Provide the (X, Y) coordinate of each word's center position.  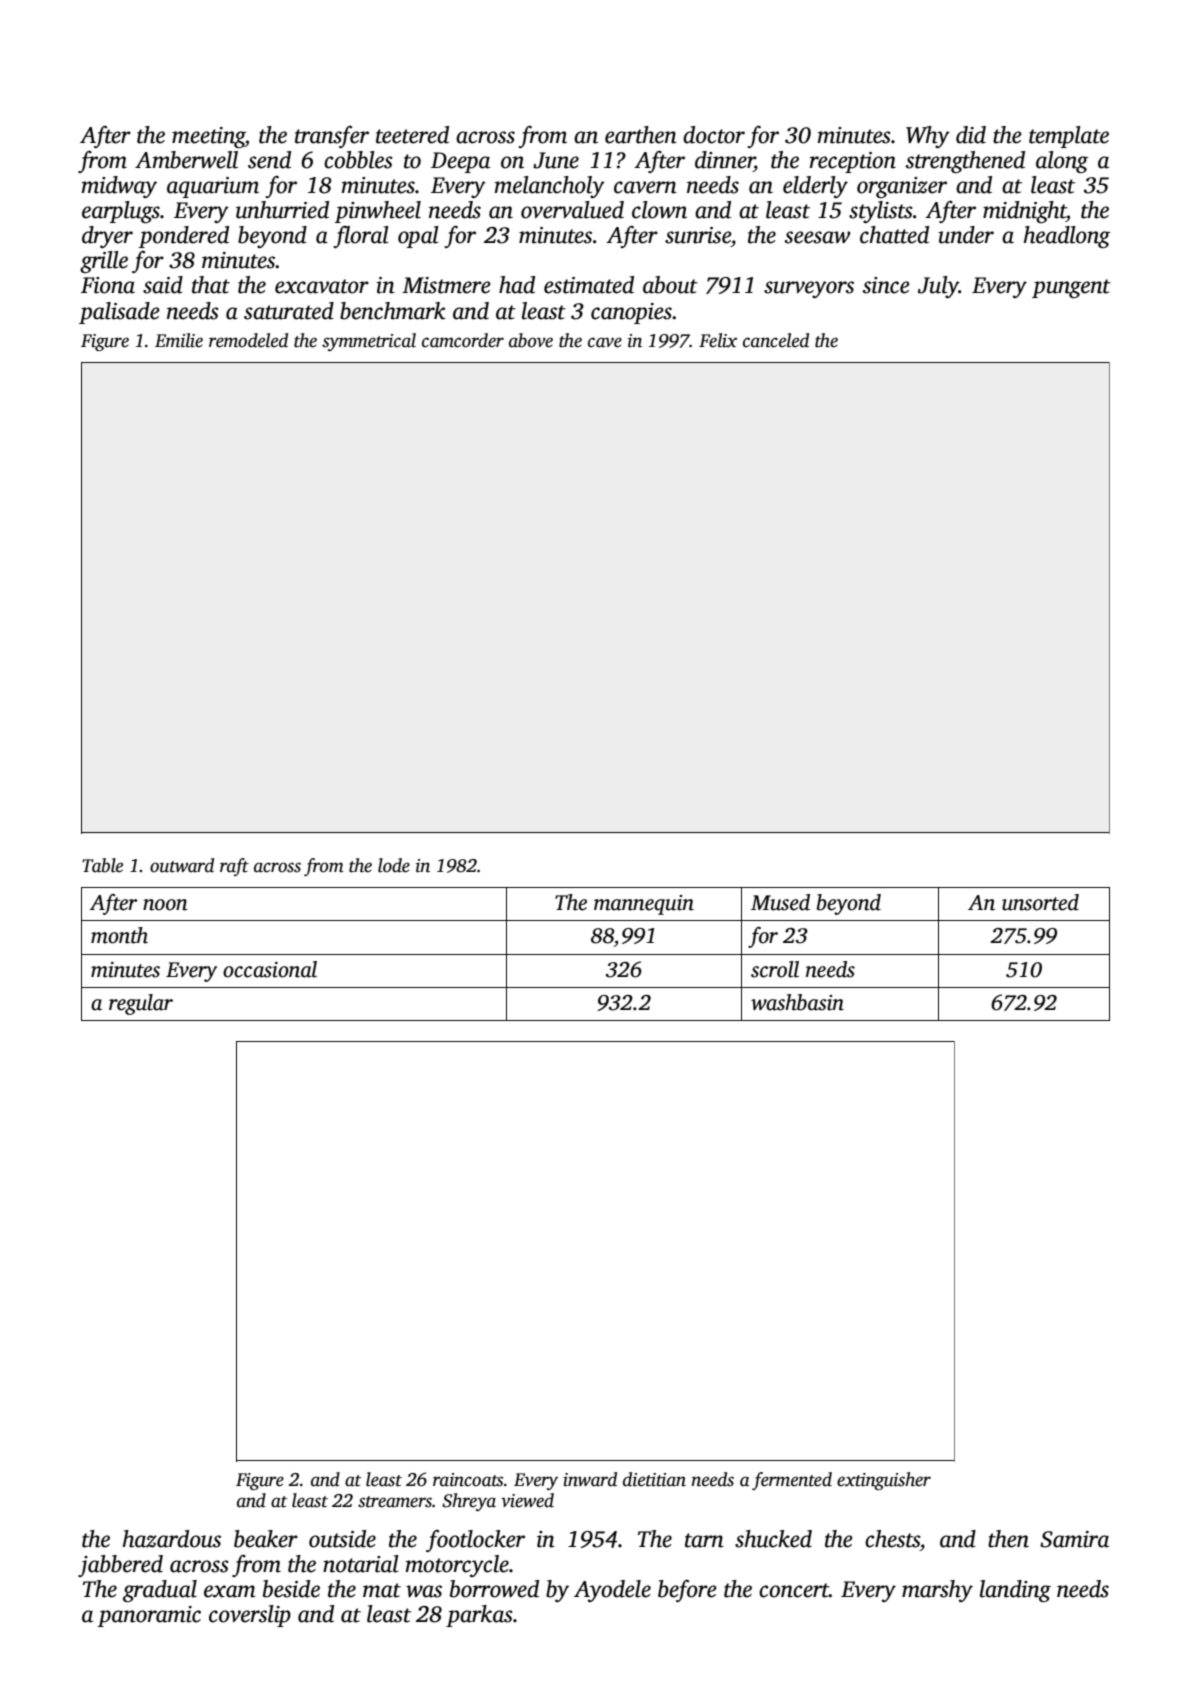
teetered (412, 135)
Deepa (460, 162)
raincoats (468, 1480)
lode (394, 865)
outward (182, 865)
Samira (1074, 1539)
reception (853, 162)
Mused (780, 902)
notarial (361, 1564)
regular (141, 1004)
